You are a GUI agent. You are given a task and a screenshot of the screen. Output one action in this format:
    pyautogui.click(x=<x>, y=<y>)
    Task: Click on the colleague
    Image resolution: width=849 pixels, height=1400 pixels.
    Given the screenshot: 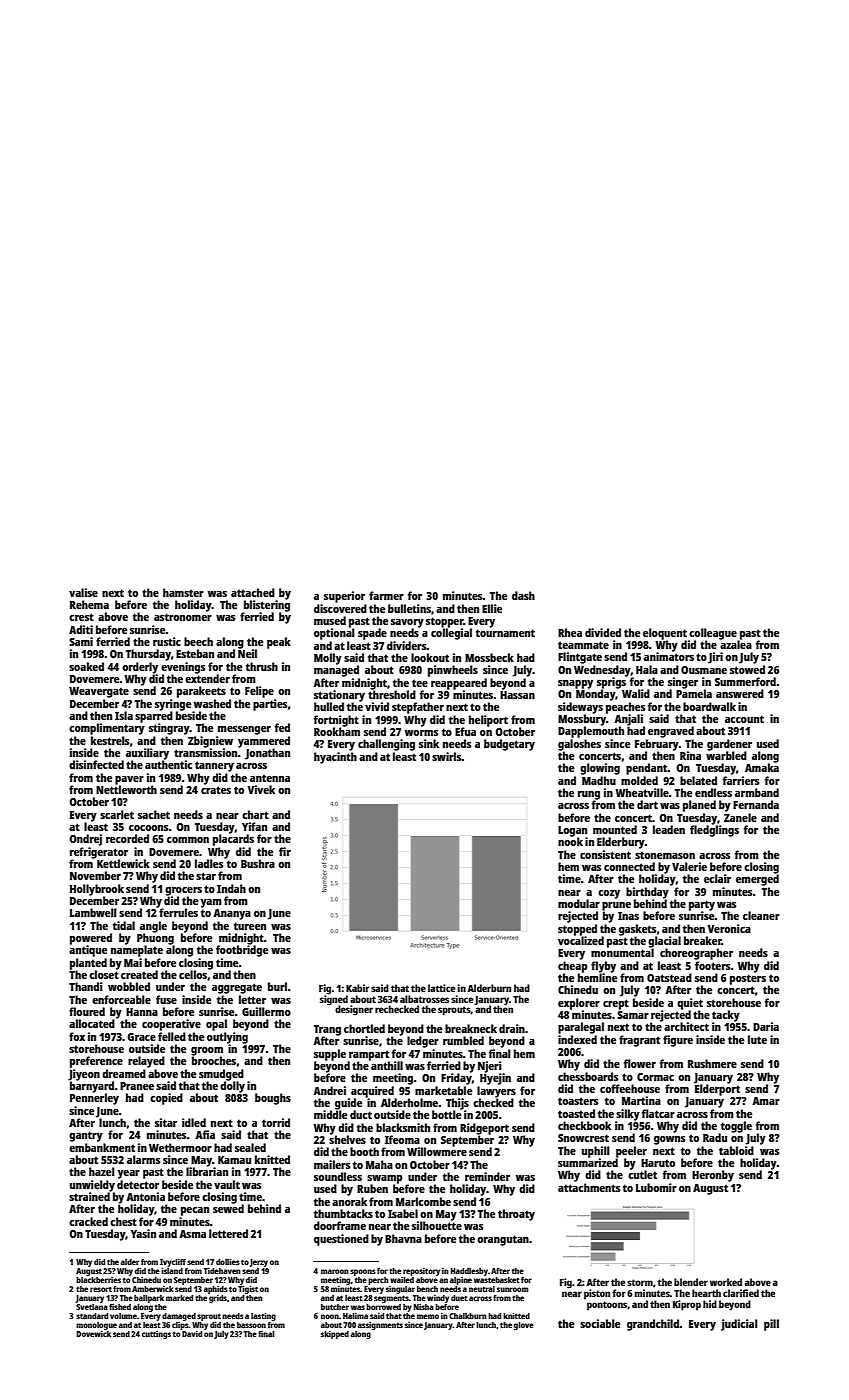 What is the action you would take?
    pyautogui.click(x=713, y=634)
